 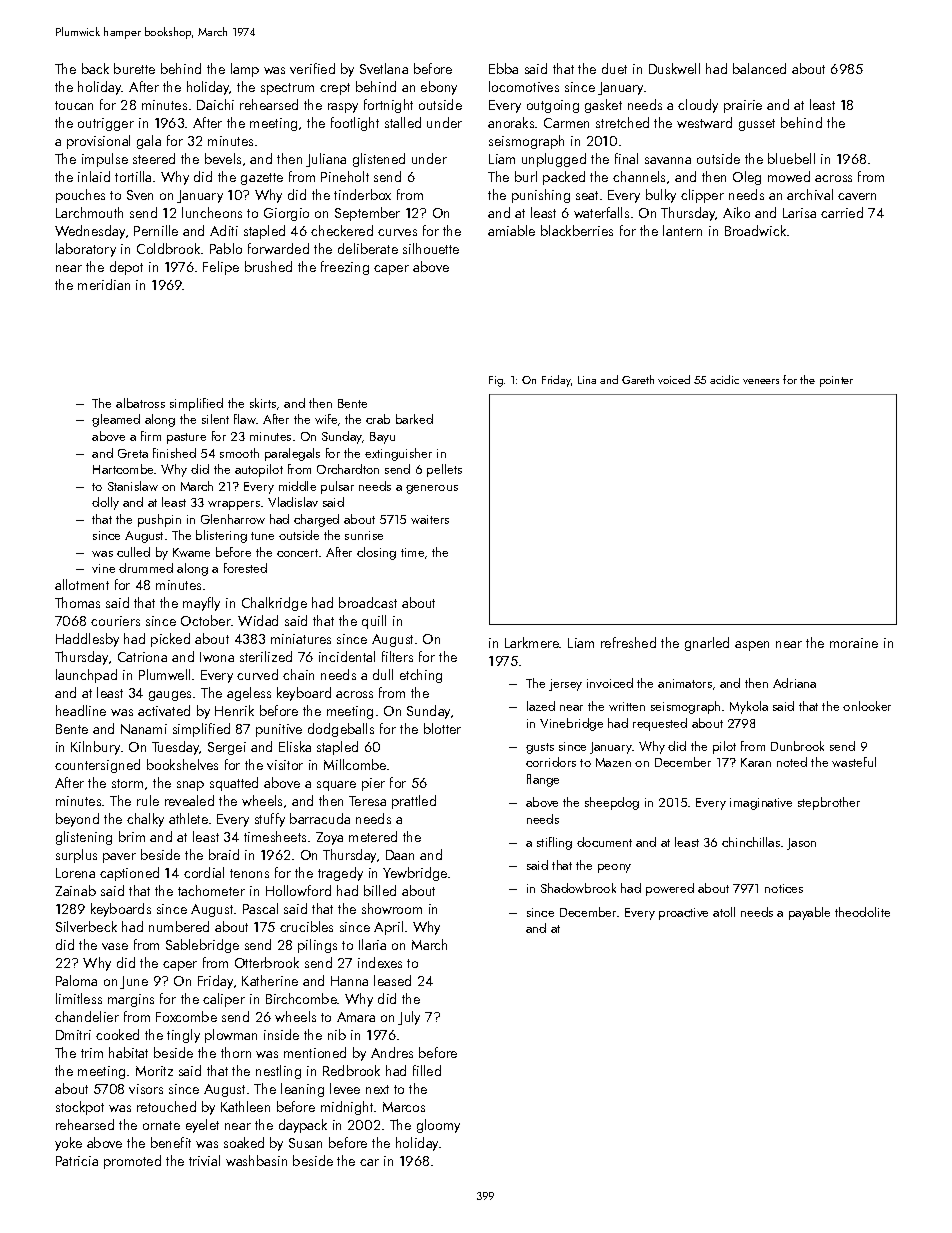 I want to click on promoted, so click(x=132, y=1162).
